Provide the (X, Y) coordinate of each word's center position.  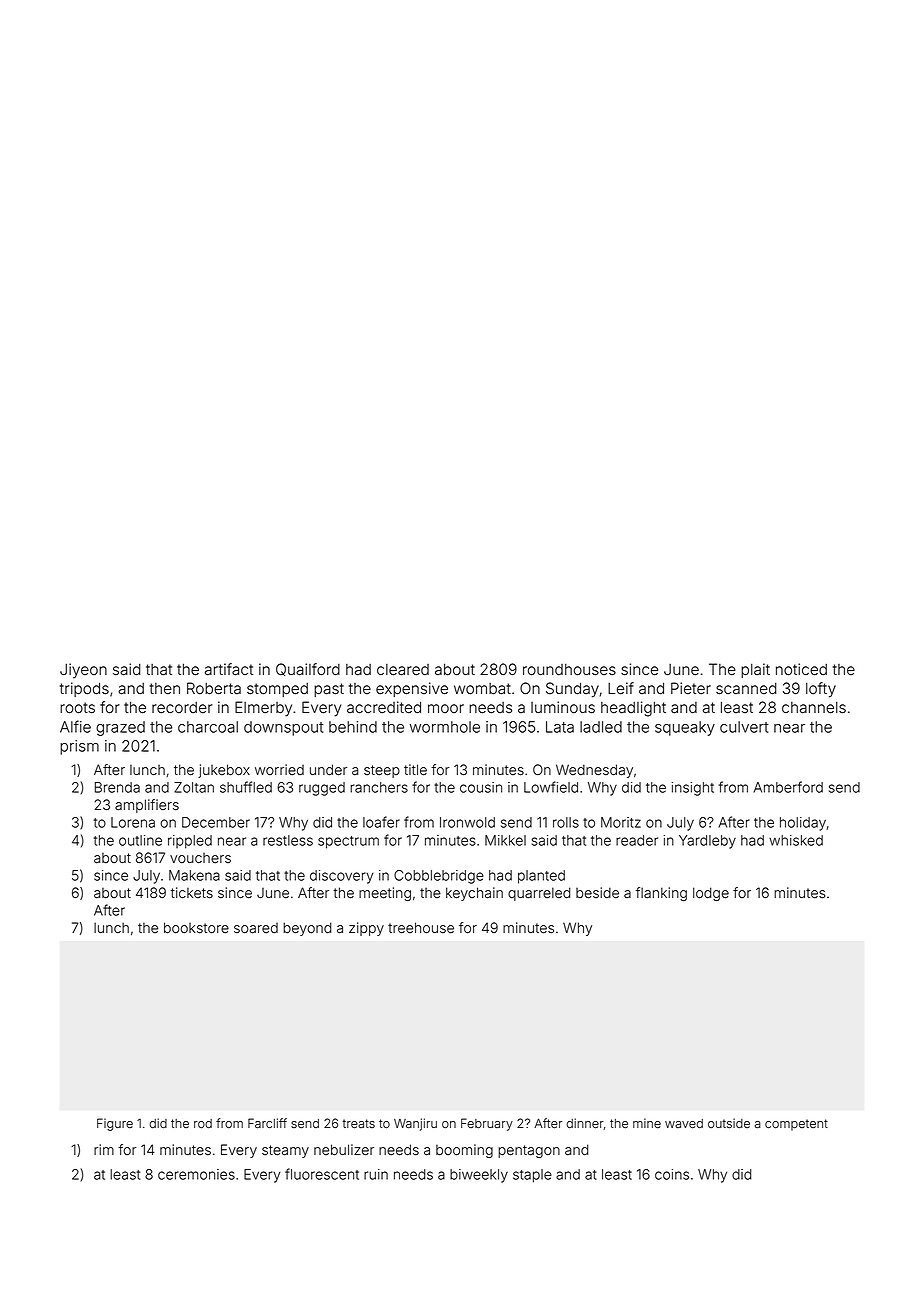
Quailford (308, 669)
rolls (566, 822)
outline (140, 840)
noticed (801, 669)
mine (647, 1123)
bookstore (196, 928)
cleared (403, 670)
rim (104, 1149)
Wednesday (594, 771)
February (487, 1124)
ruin (376, 1174)
